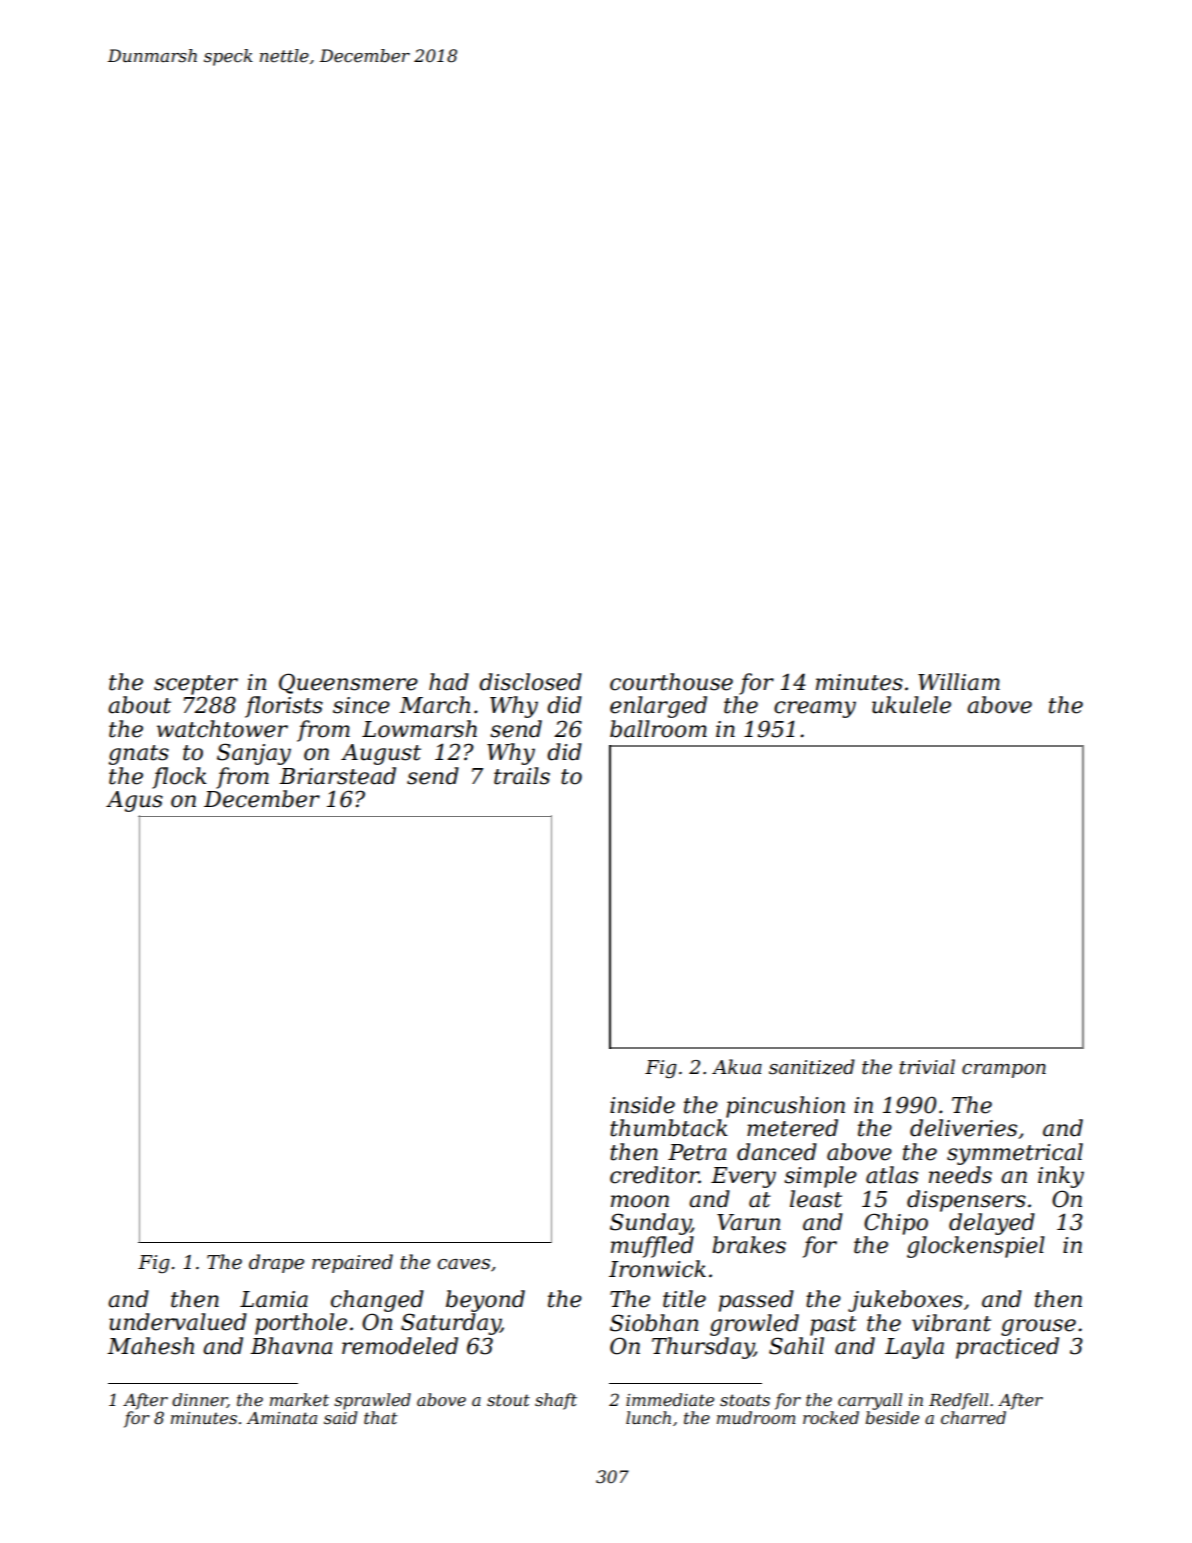 This screenshot has height=1543, width=1192. What do you see at coordinates (816, 1199) in the screenshot?
I see `least` at bounding box center [816, 1199].
